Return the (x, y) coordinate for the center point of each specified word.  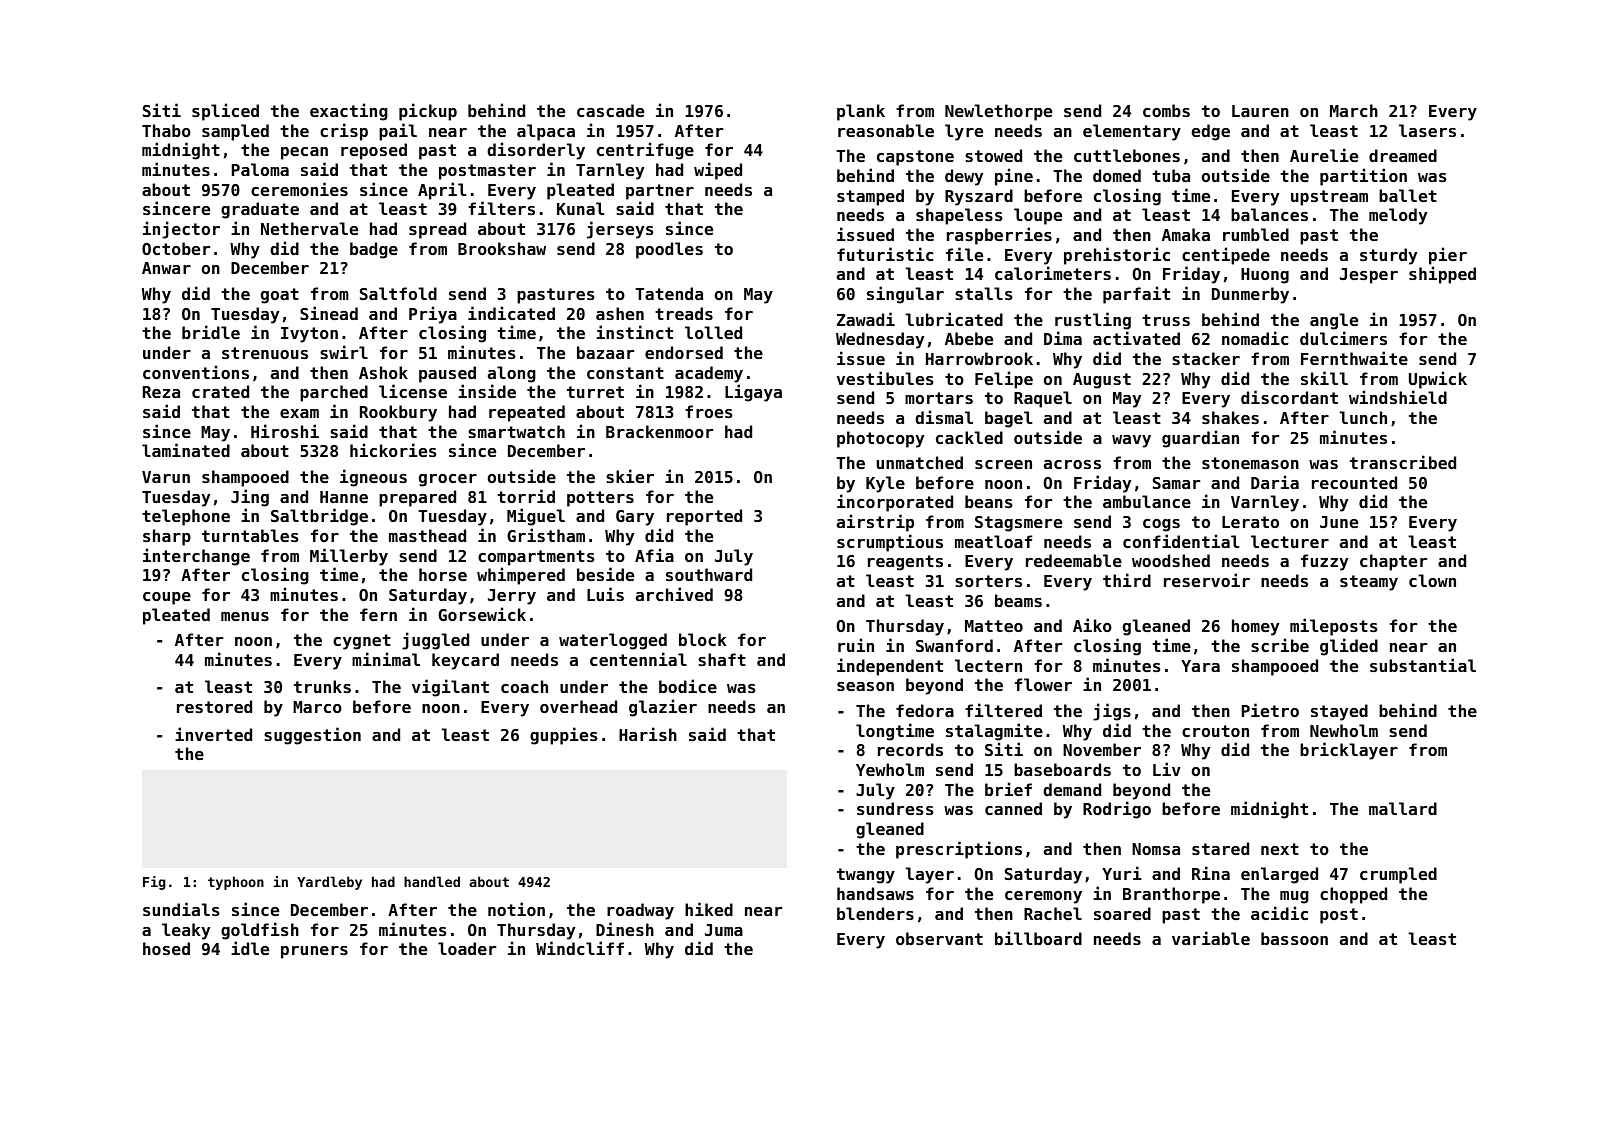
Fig (154, 883)
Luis (605, 594)
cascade (610, 110)
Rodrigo (1117, 810)
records (910, 749)
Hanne (344, 497)
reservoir (1207, 580)
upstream (1329, 198)
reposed (374, 151)
